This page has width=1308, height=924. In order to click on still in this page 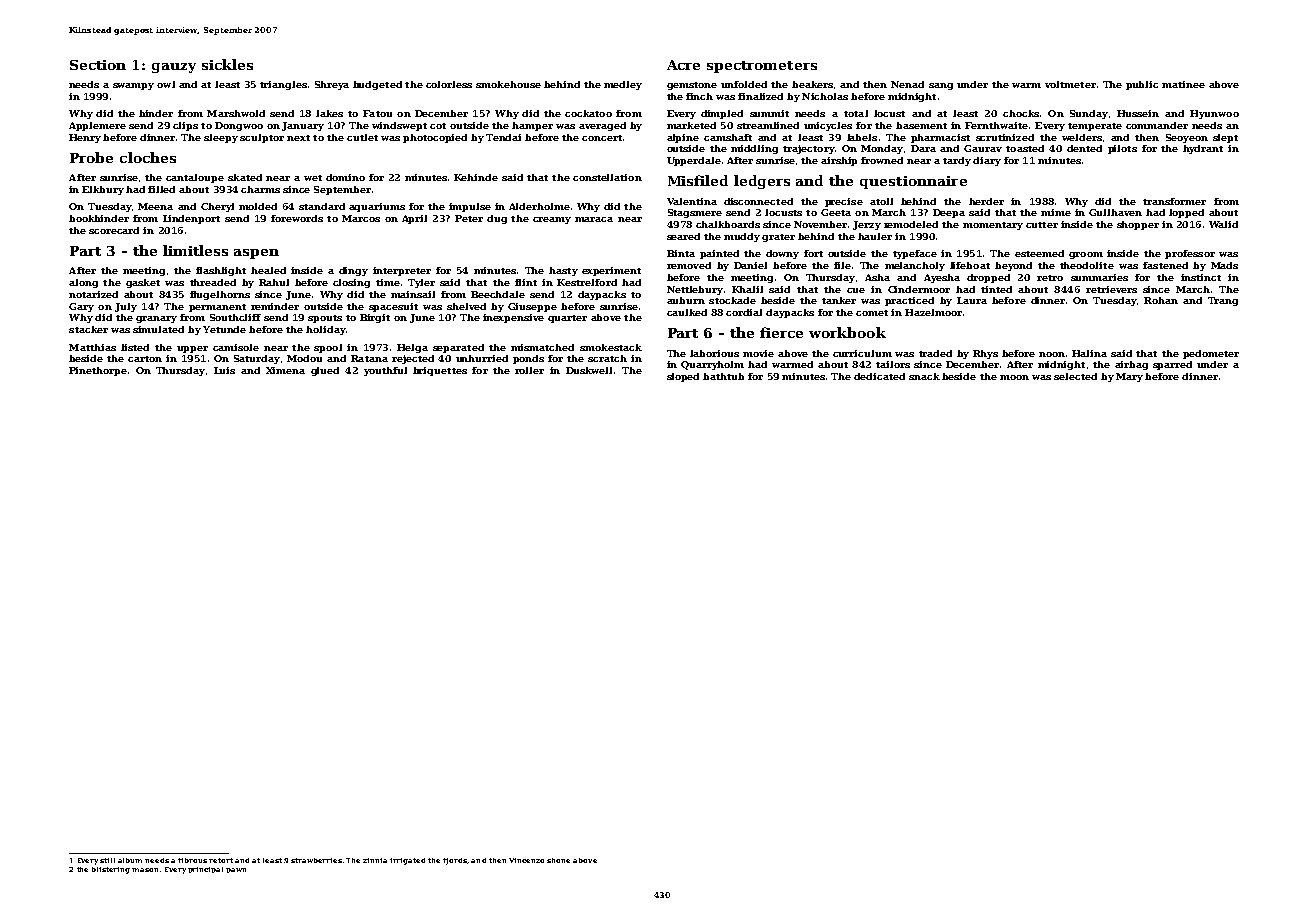, I will do `click(107, 860)`.
